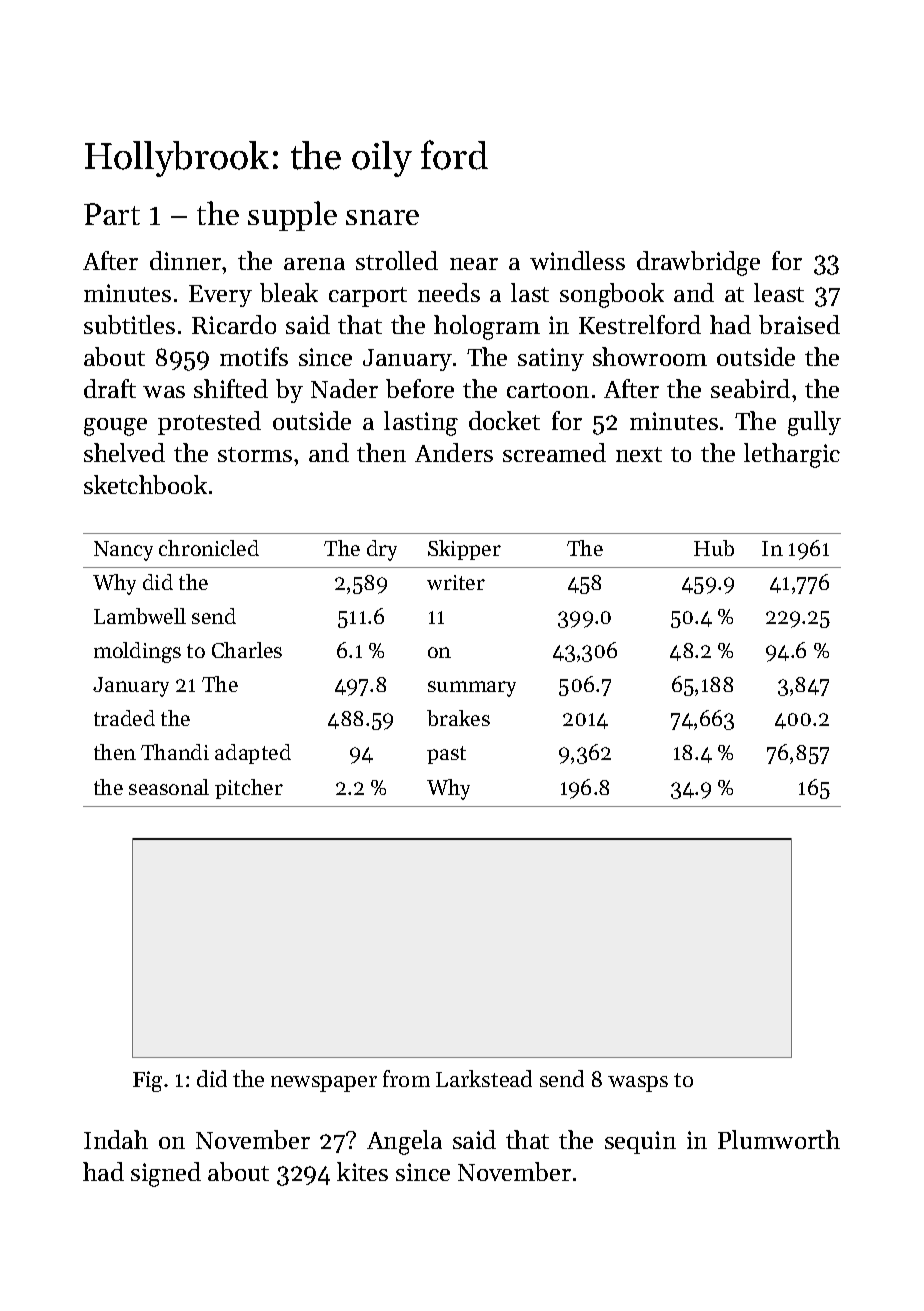  I want to click on wasps, so click(638, 1084).
